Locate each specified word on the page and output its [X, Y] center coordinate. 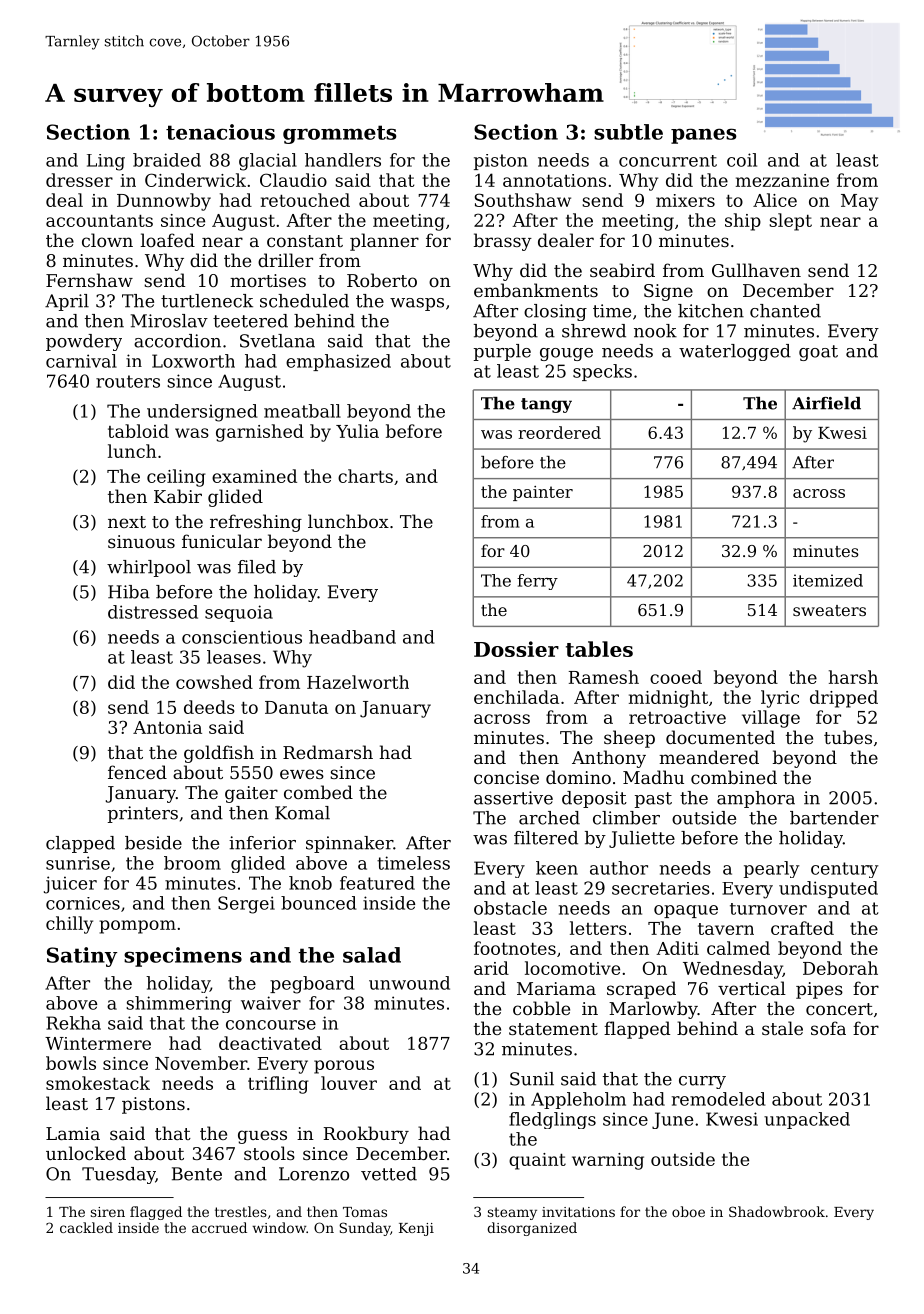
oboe [688, 1211]
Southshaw [523, 200]
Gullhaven [756, 270]
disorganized [532, 1229]
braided [167, 160]
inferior [262, 843]
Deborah [840, 968]
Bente [197, 1174]
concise [506, 777]
